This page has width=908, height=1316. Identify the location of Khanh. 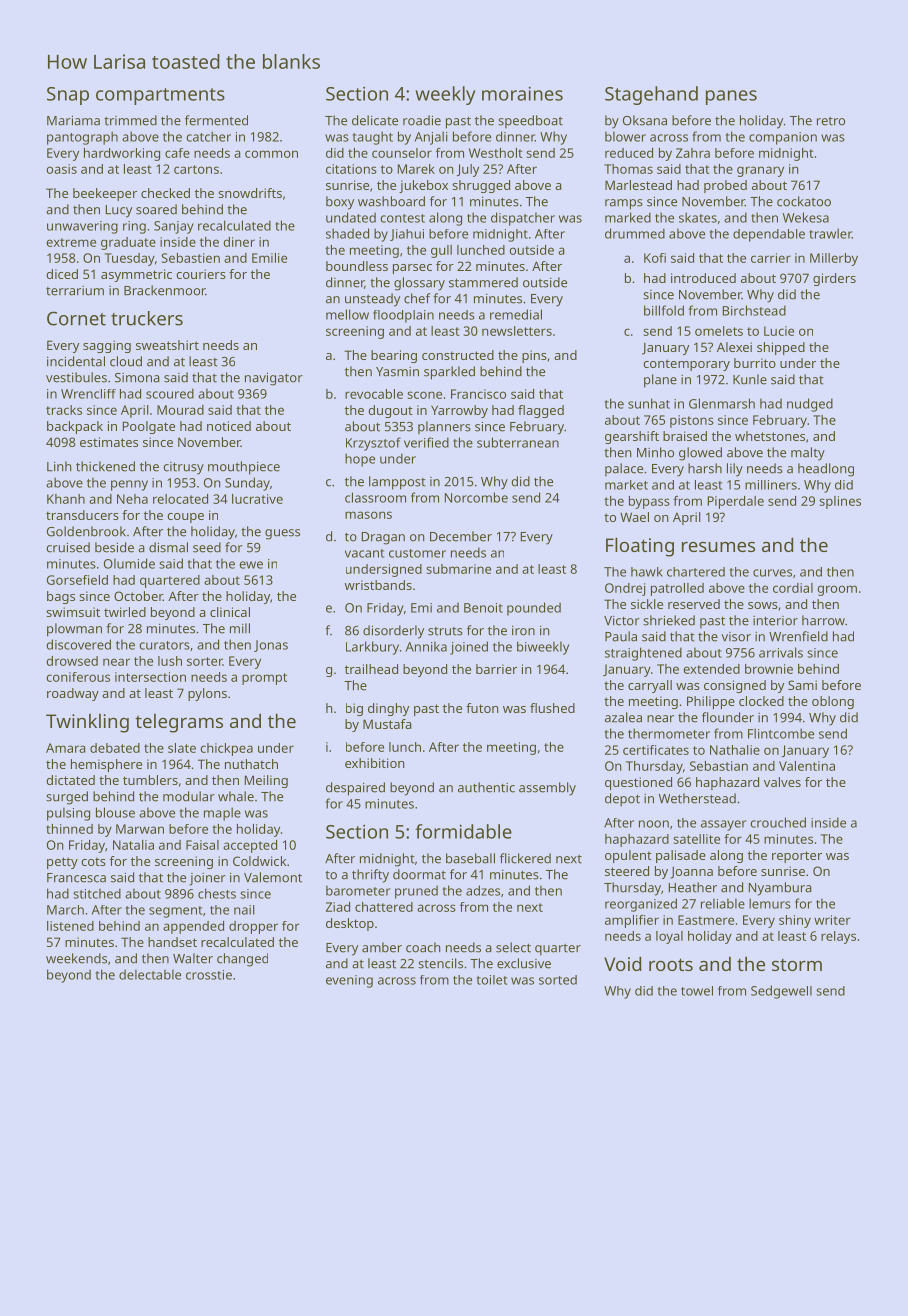
(66, 499).
